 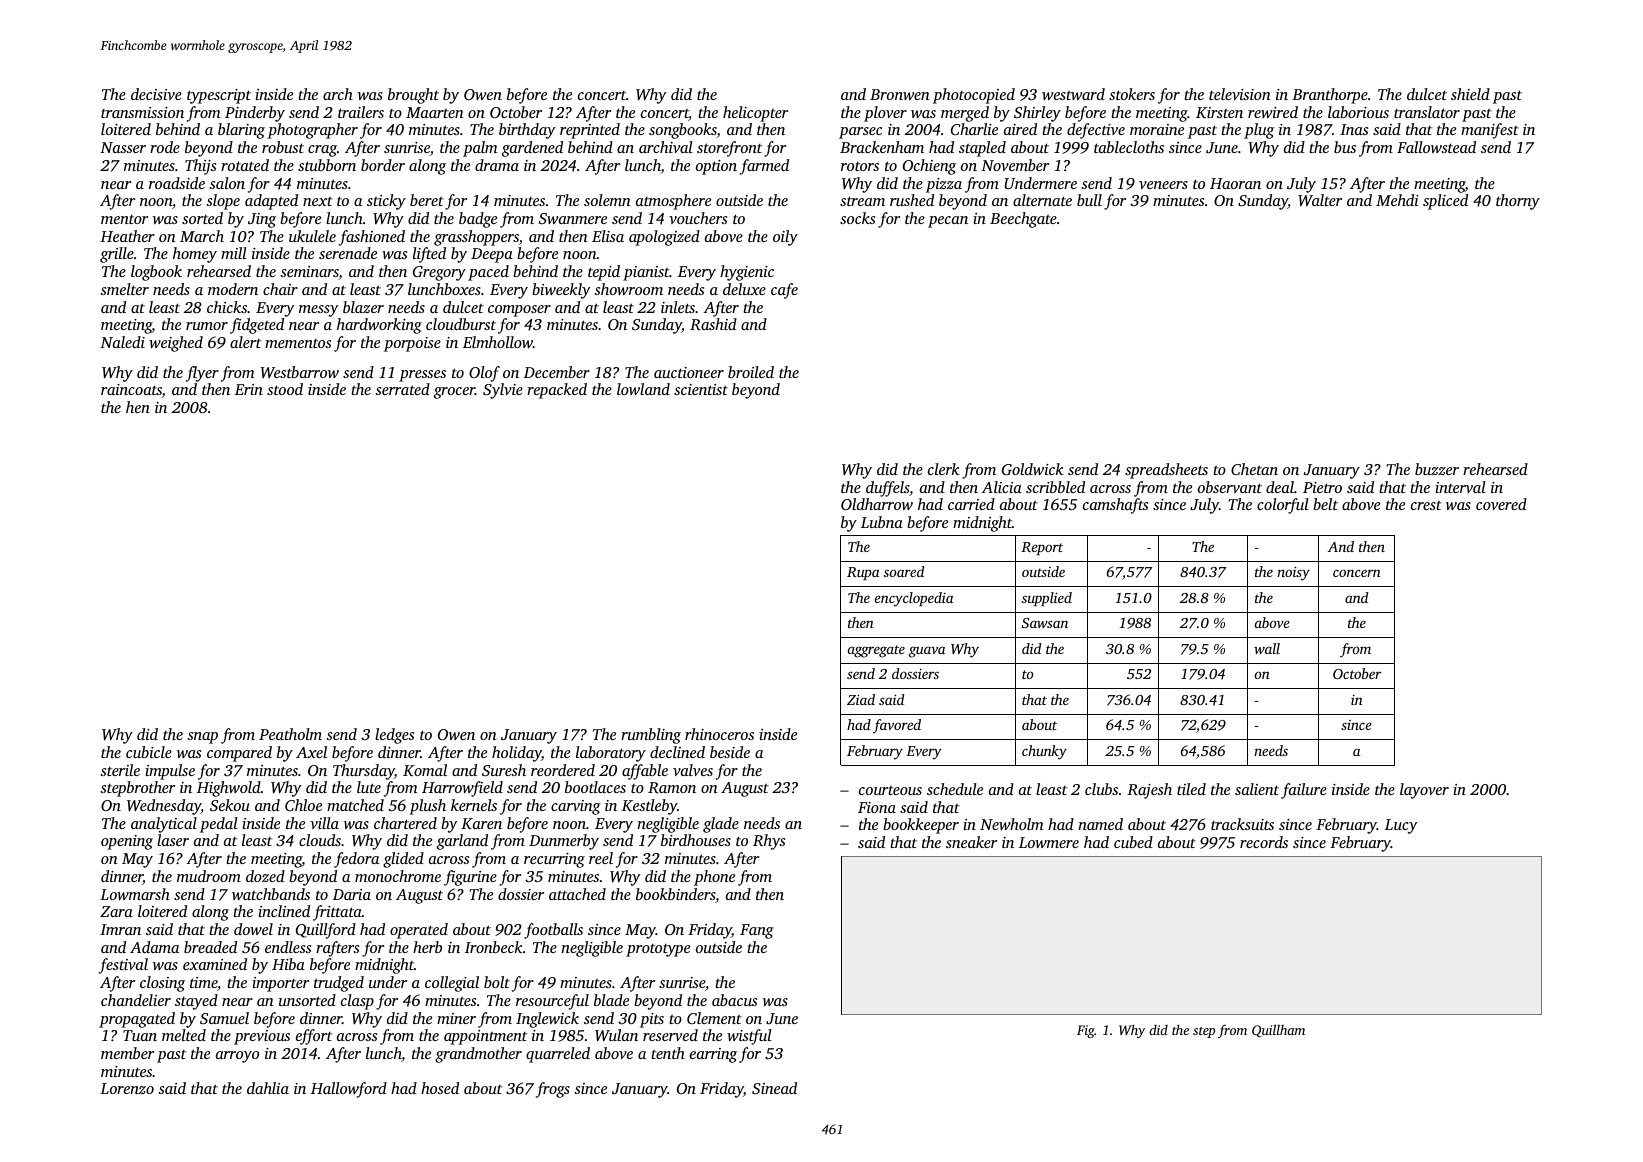 I want to click on frogs, so click(x=553, y=1090).
